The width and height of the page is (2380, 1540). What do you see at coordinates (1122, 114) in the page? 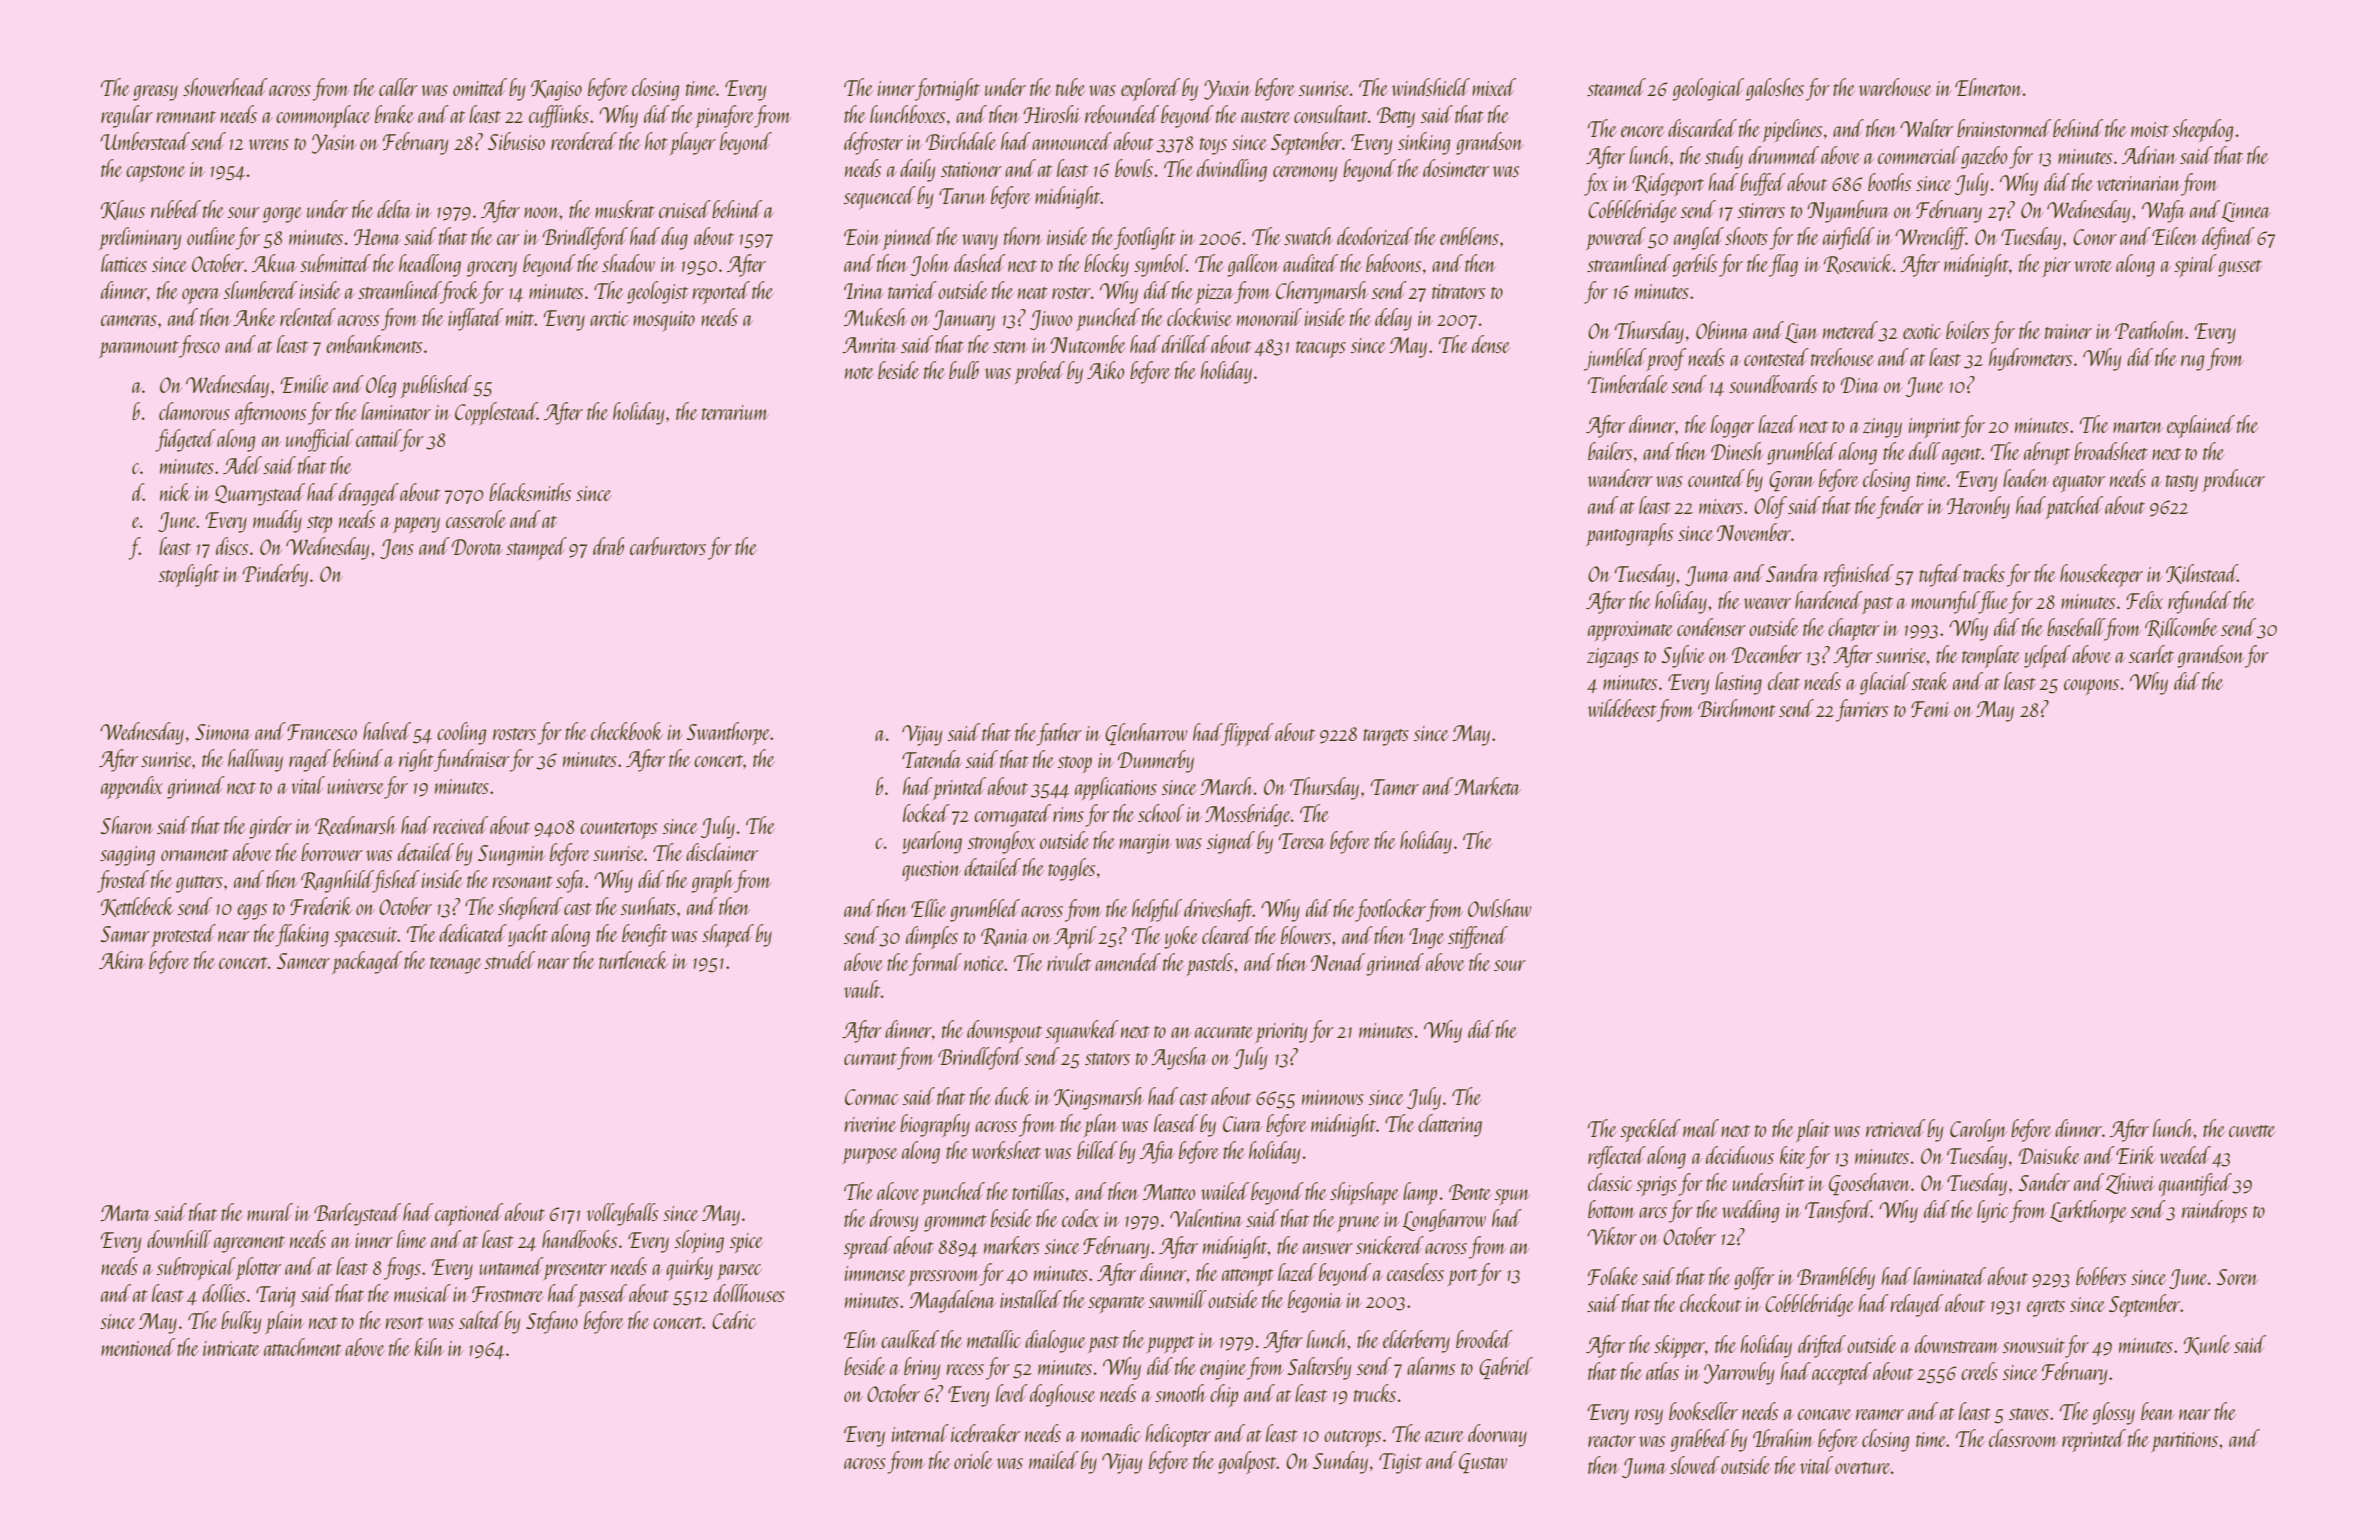
I see `rebounded` at bounding box center [1122, 114].
